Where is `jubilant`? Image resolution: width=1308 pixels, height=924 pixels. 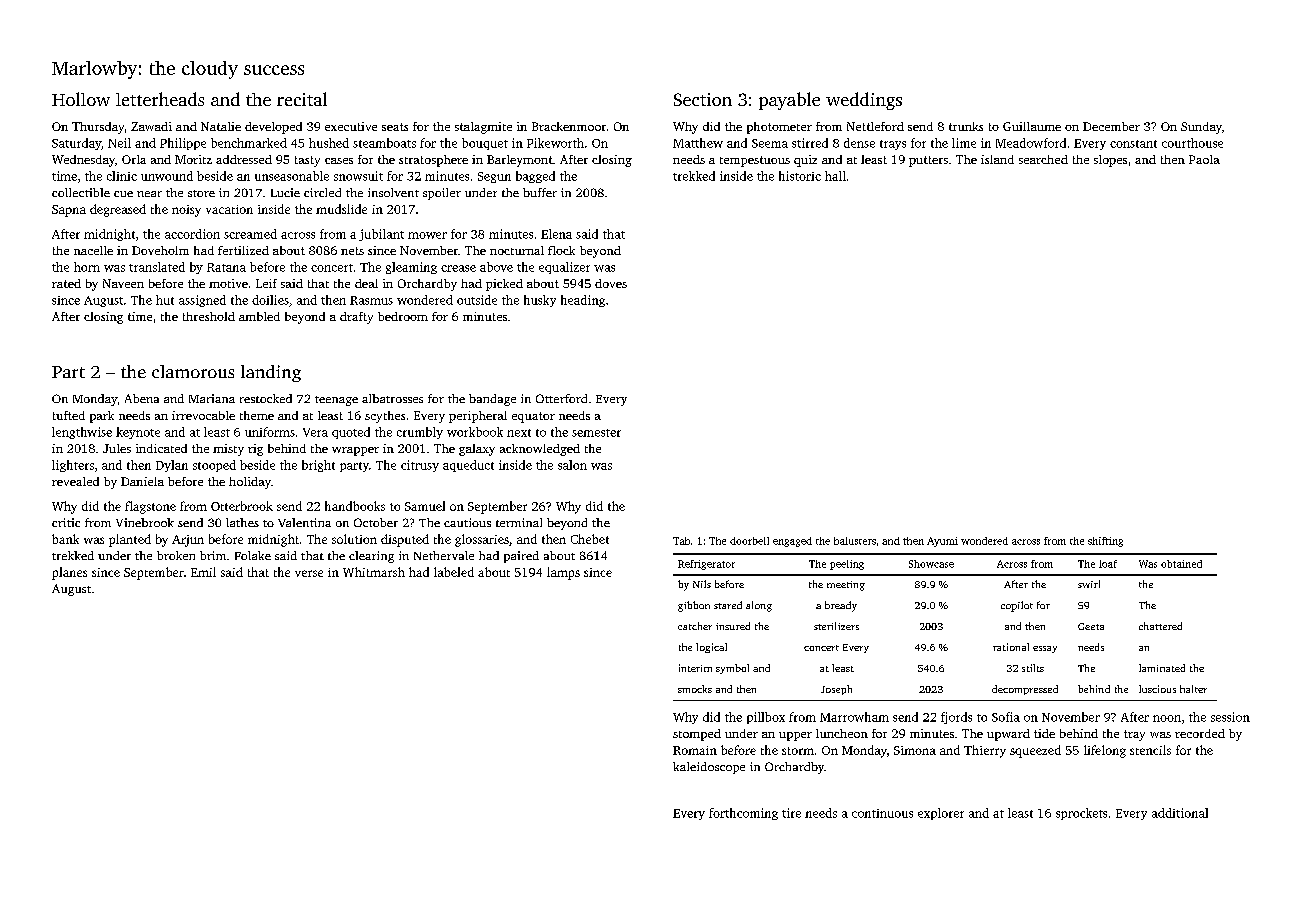 jubilant is located at coordinates (381, 235).
